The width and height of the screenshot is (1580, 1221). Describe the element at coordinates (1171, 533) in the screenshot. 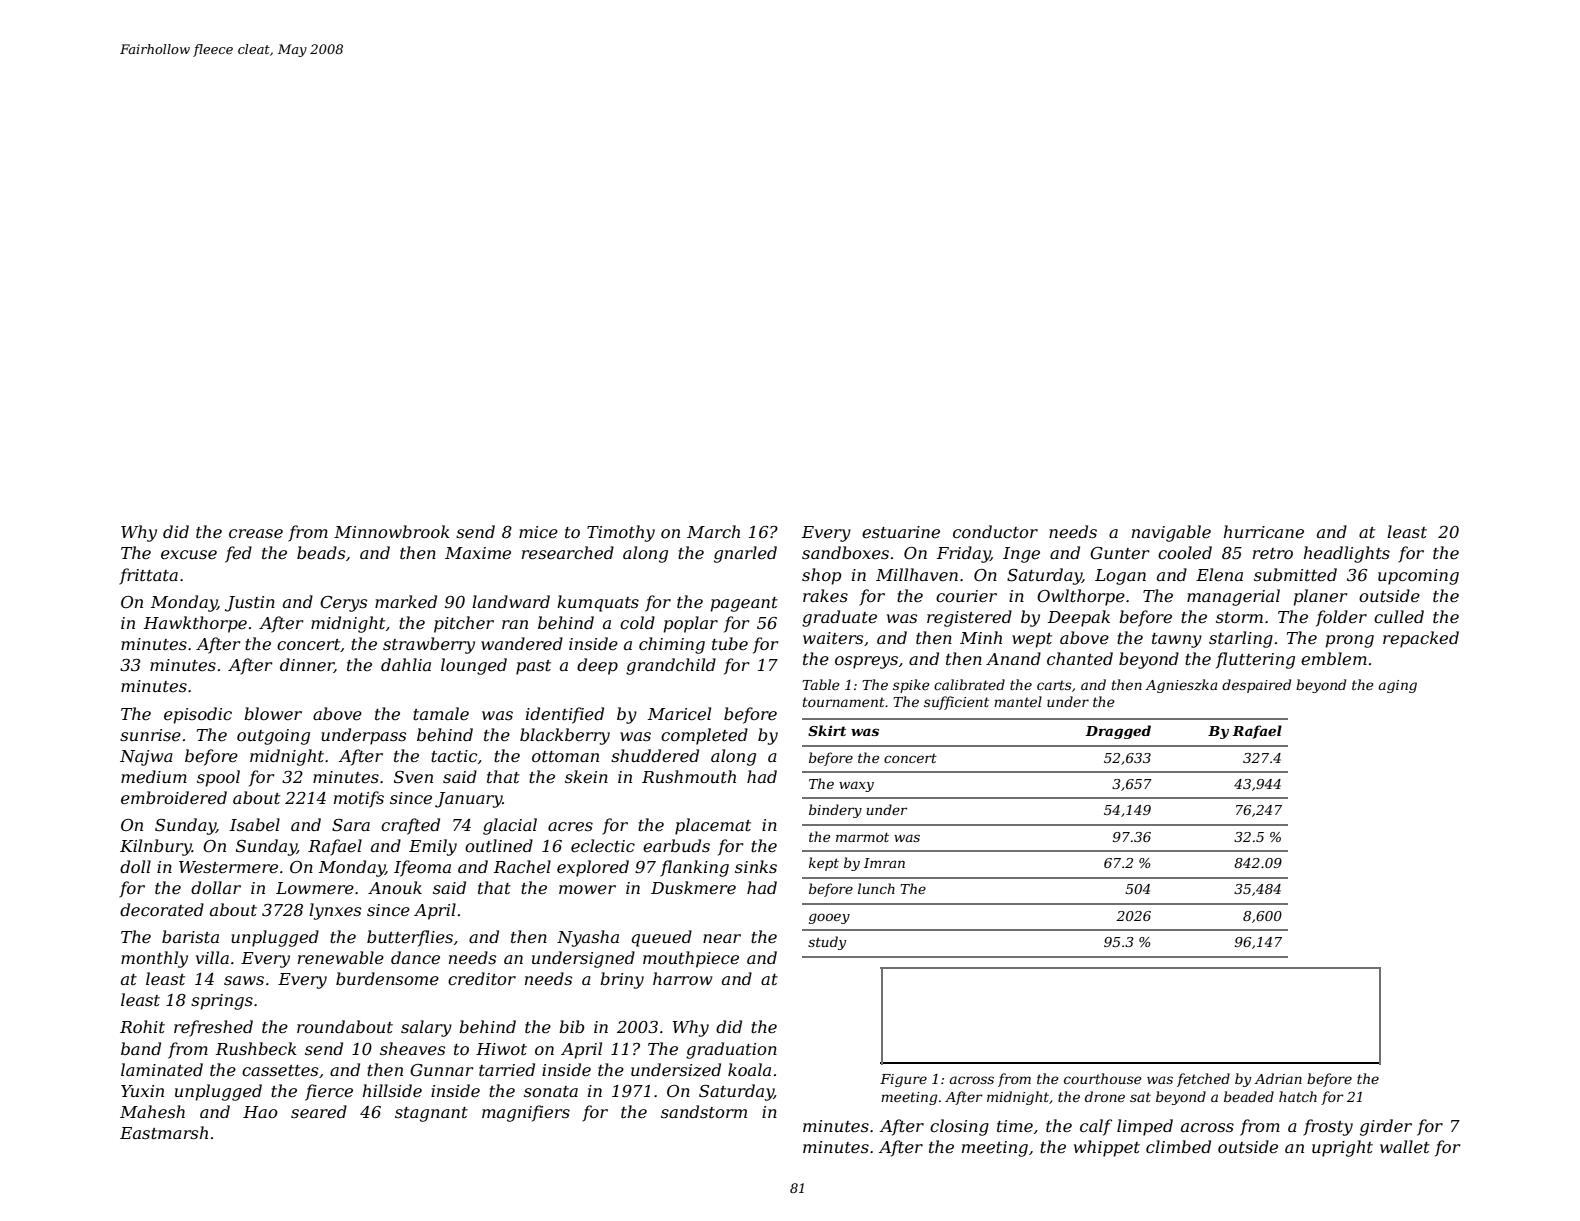

I see `navigable` at that location.
